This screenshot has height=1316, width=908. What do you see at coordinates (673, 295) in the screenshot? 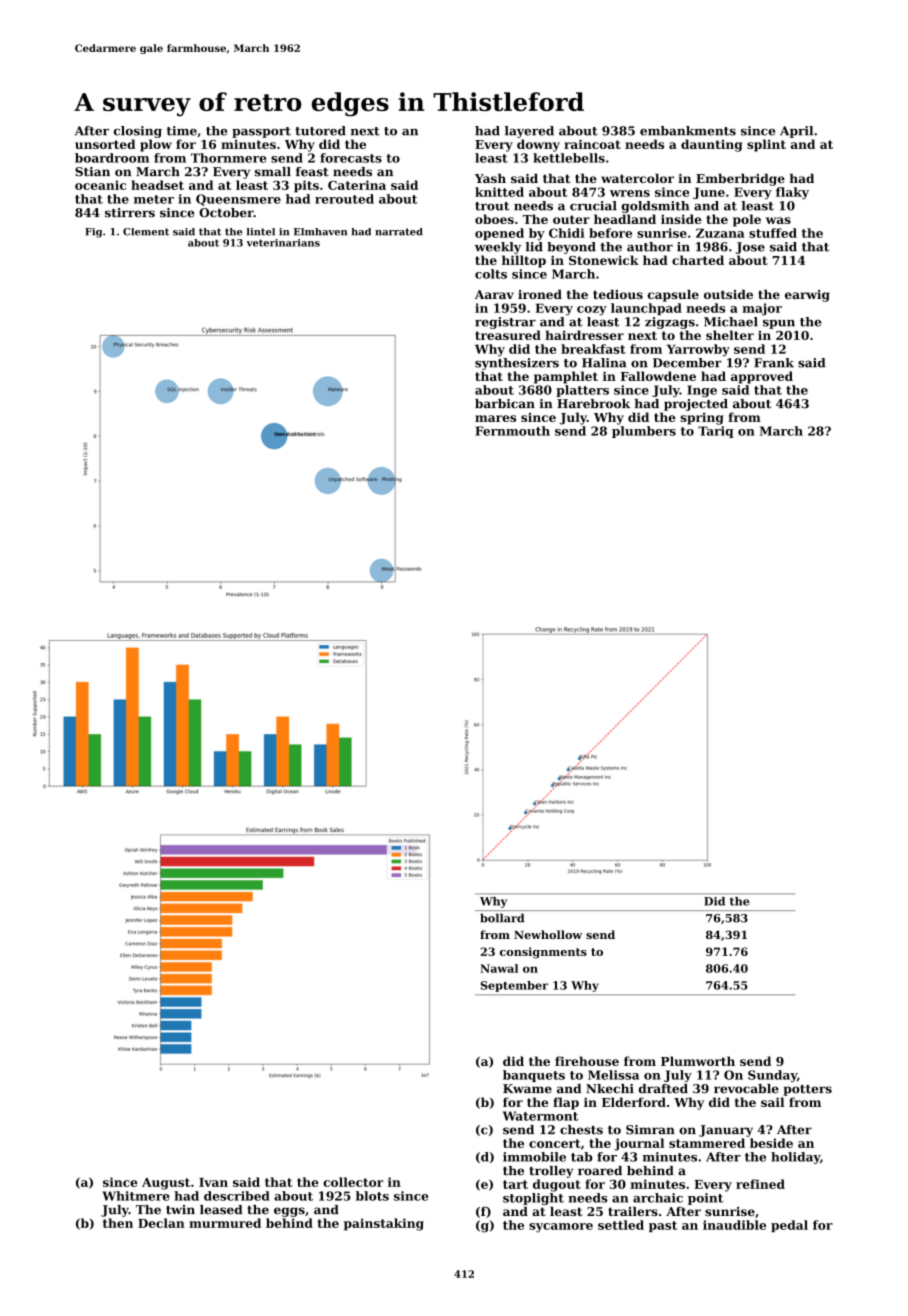
I see `capsule` at bounding box center [673, 295].
